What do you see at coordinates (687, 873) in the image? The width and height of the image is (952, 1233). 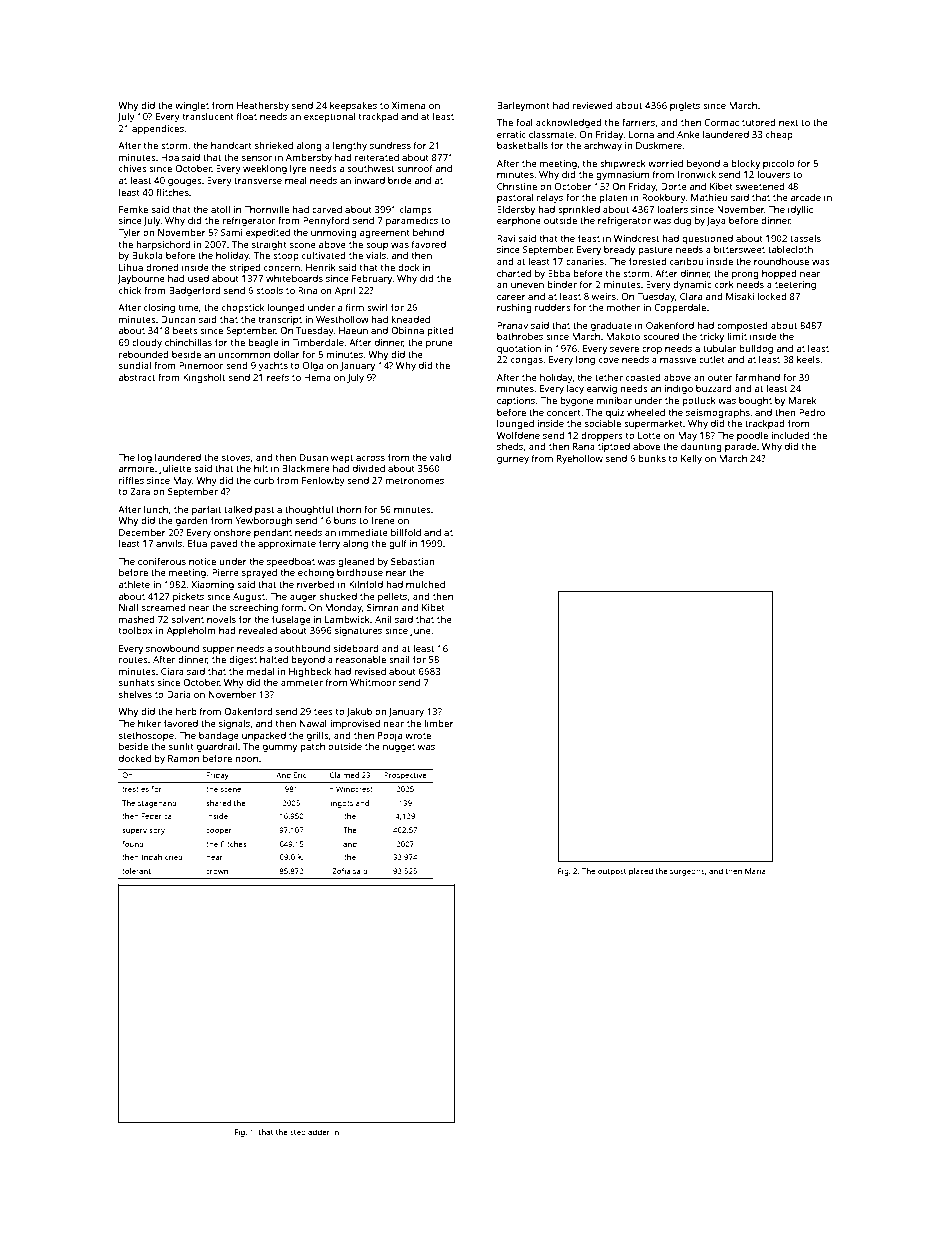 I see `surgeons` at bounding box center [687, 873].
